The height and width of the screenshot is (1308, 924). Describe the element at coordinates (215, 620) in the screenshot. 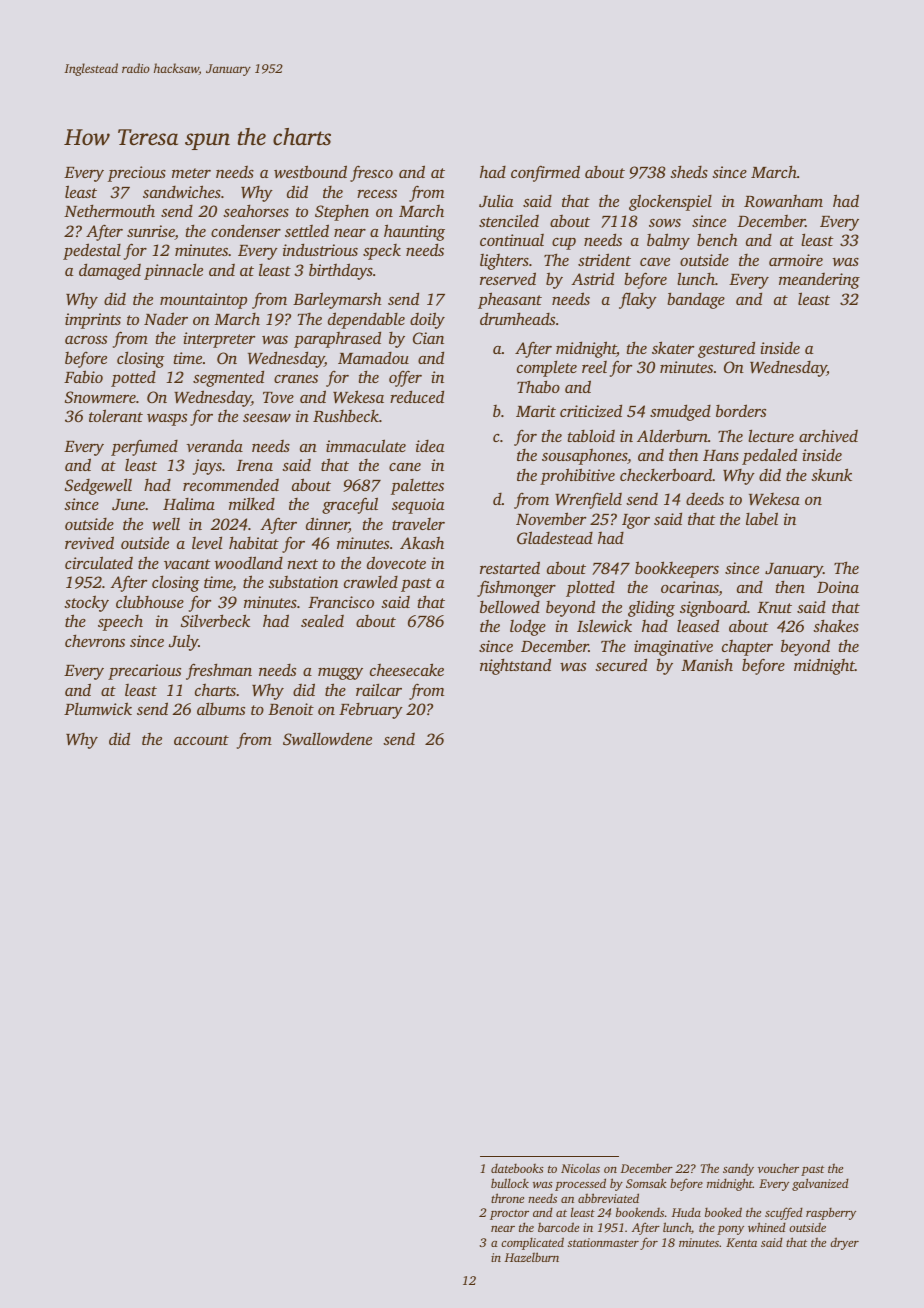

I see `Silverbeck` at that location.
